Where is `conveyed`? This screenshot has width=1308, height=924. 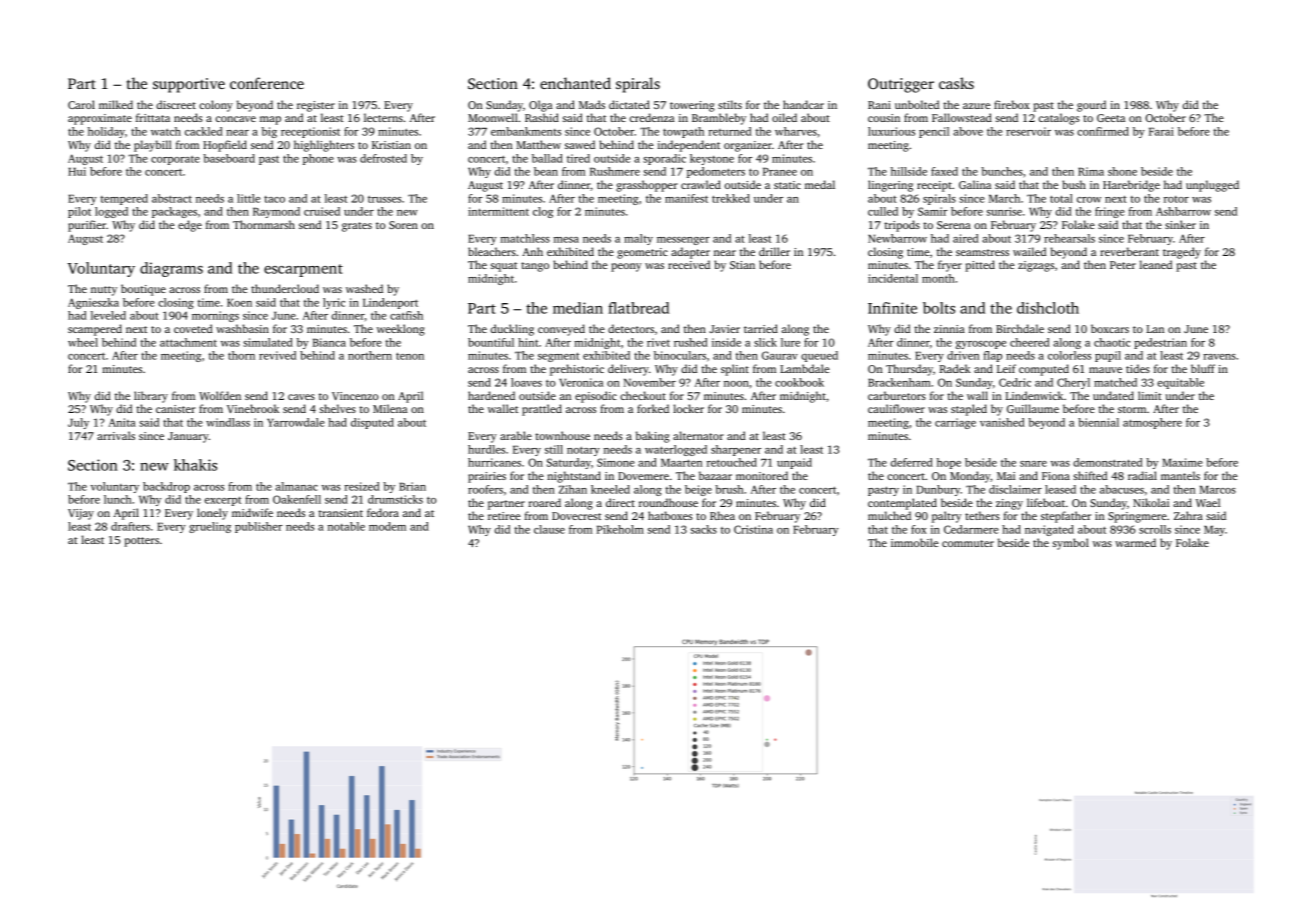
conveyed is located at coordinates (561, 330).
